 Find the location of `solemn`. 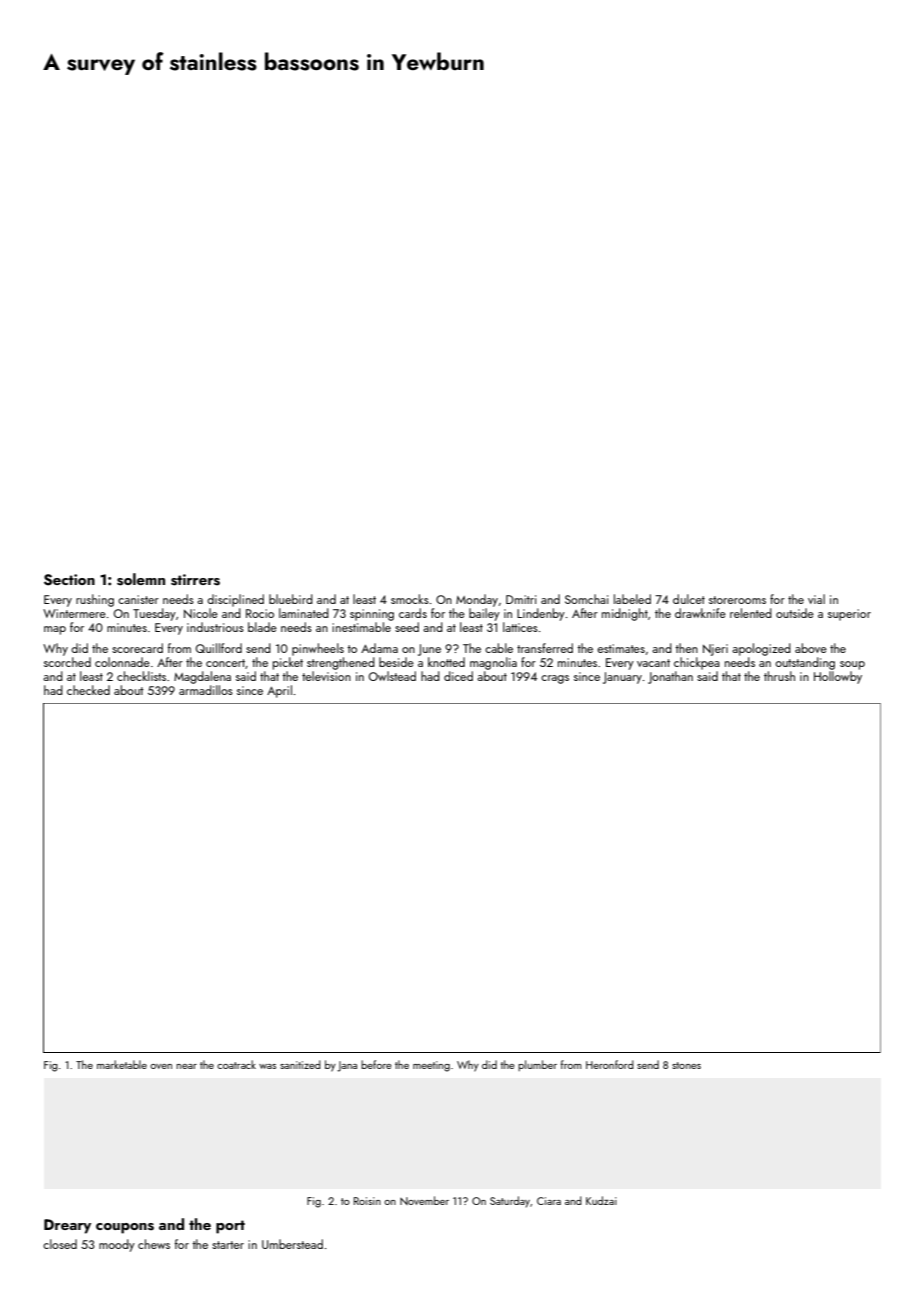

solemn is located at coordinates (141, 579).
